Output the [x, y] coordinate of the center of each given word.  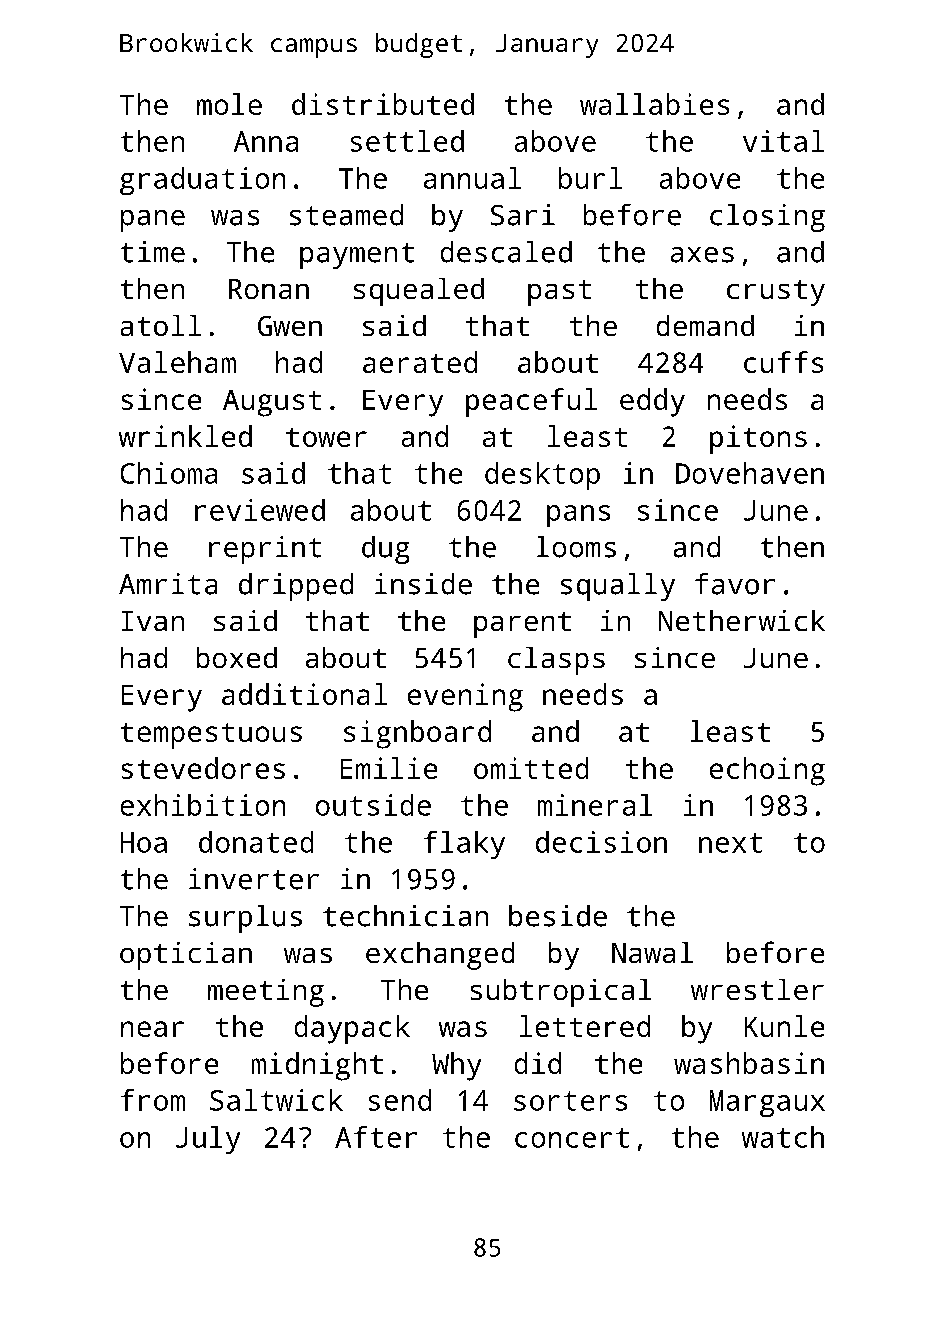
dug [385, 550]
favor [735, 584]
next [730, 843]
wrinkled [185, 436]
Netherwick [742, 620]
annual [472, 178]
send [400, 1100]
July [208, 1140]
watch [783, 1137]
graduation [202, 181]
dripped [296, 587]
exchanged [440, 956]
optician [186, 956]
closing [767, 218]
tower [326, 437]
